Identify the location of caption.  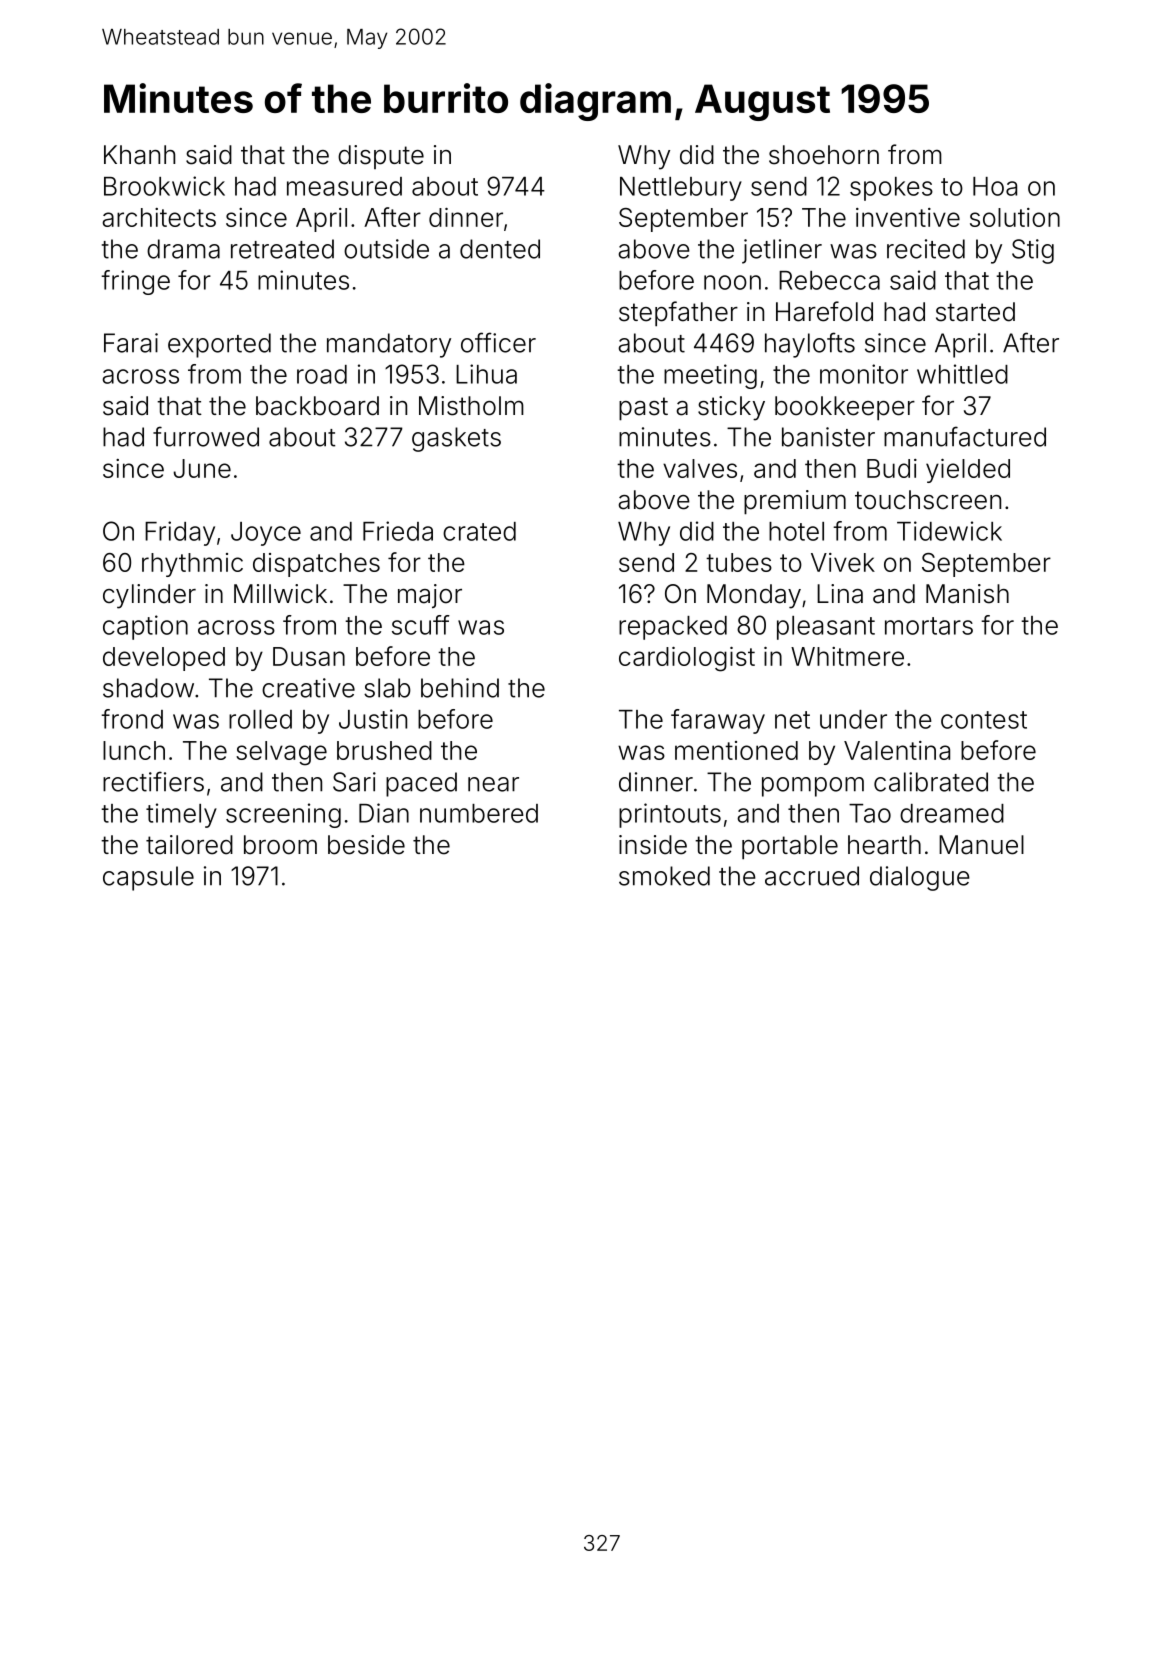
(145, 627).
